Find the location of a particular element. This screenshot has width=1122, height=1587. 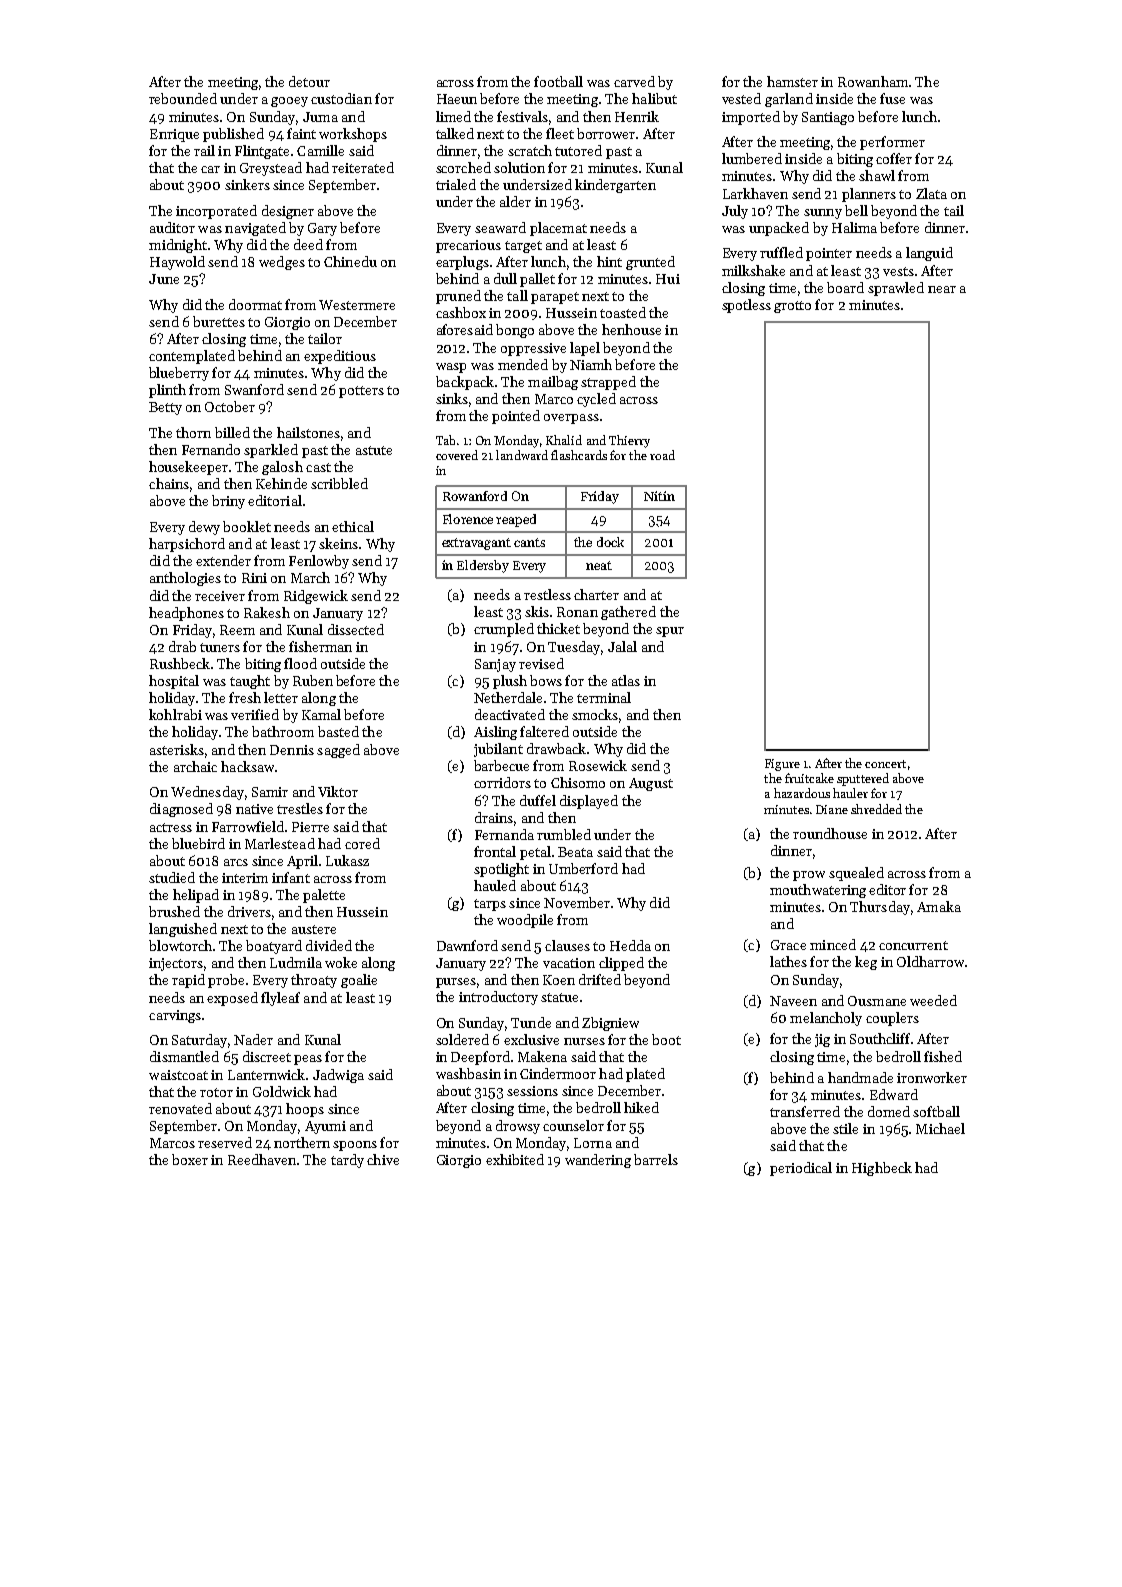

rail is located at coordinates (204, 150).
